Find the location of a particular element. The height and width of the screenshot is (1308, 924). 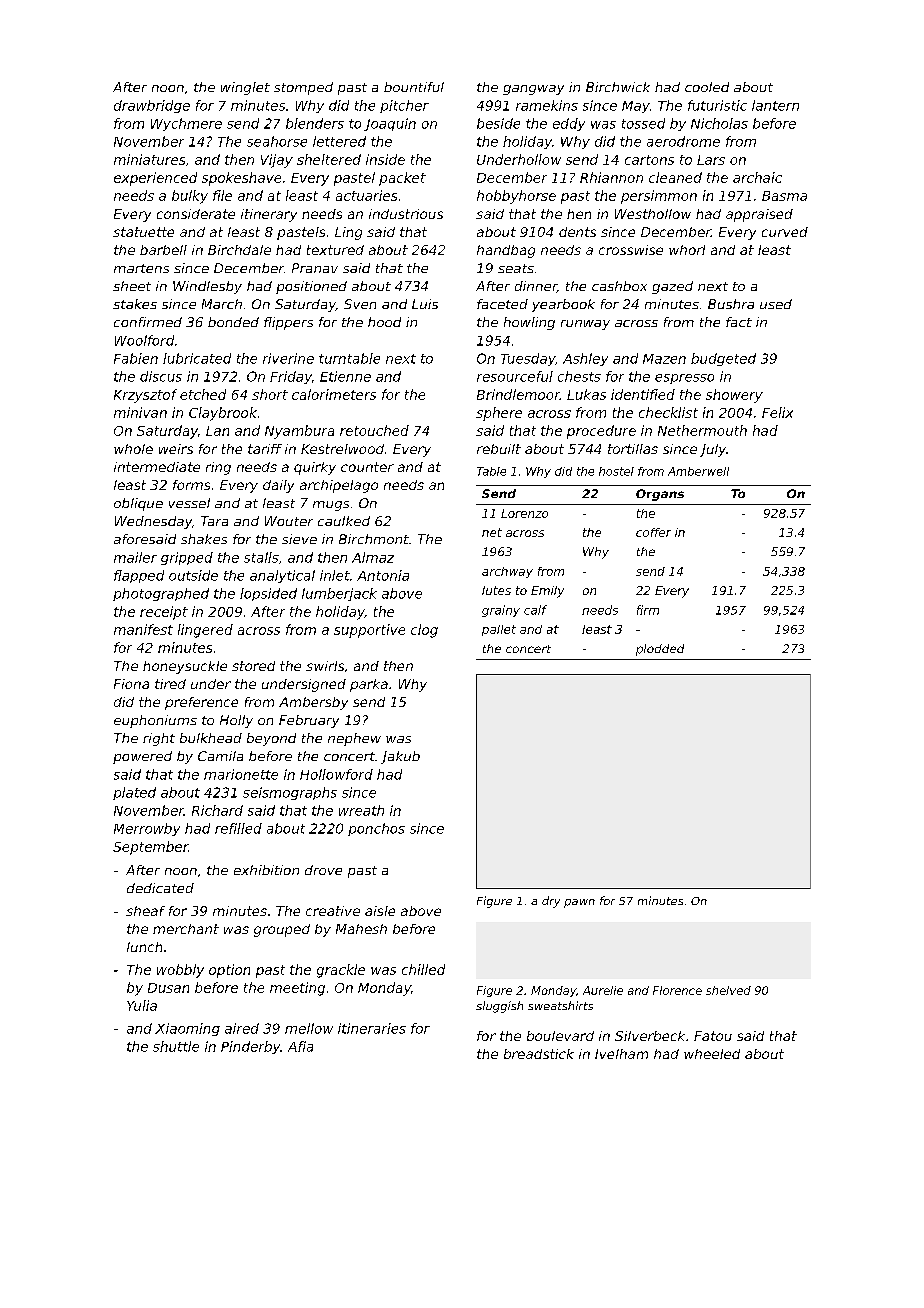

procedure is located at coordinates (601, 432).
